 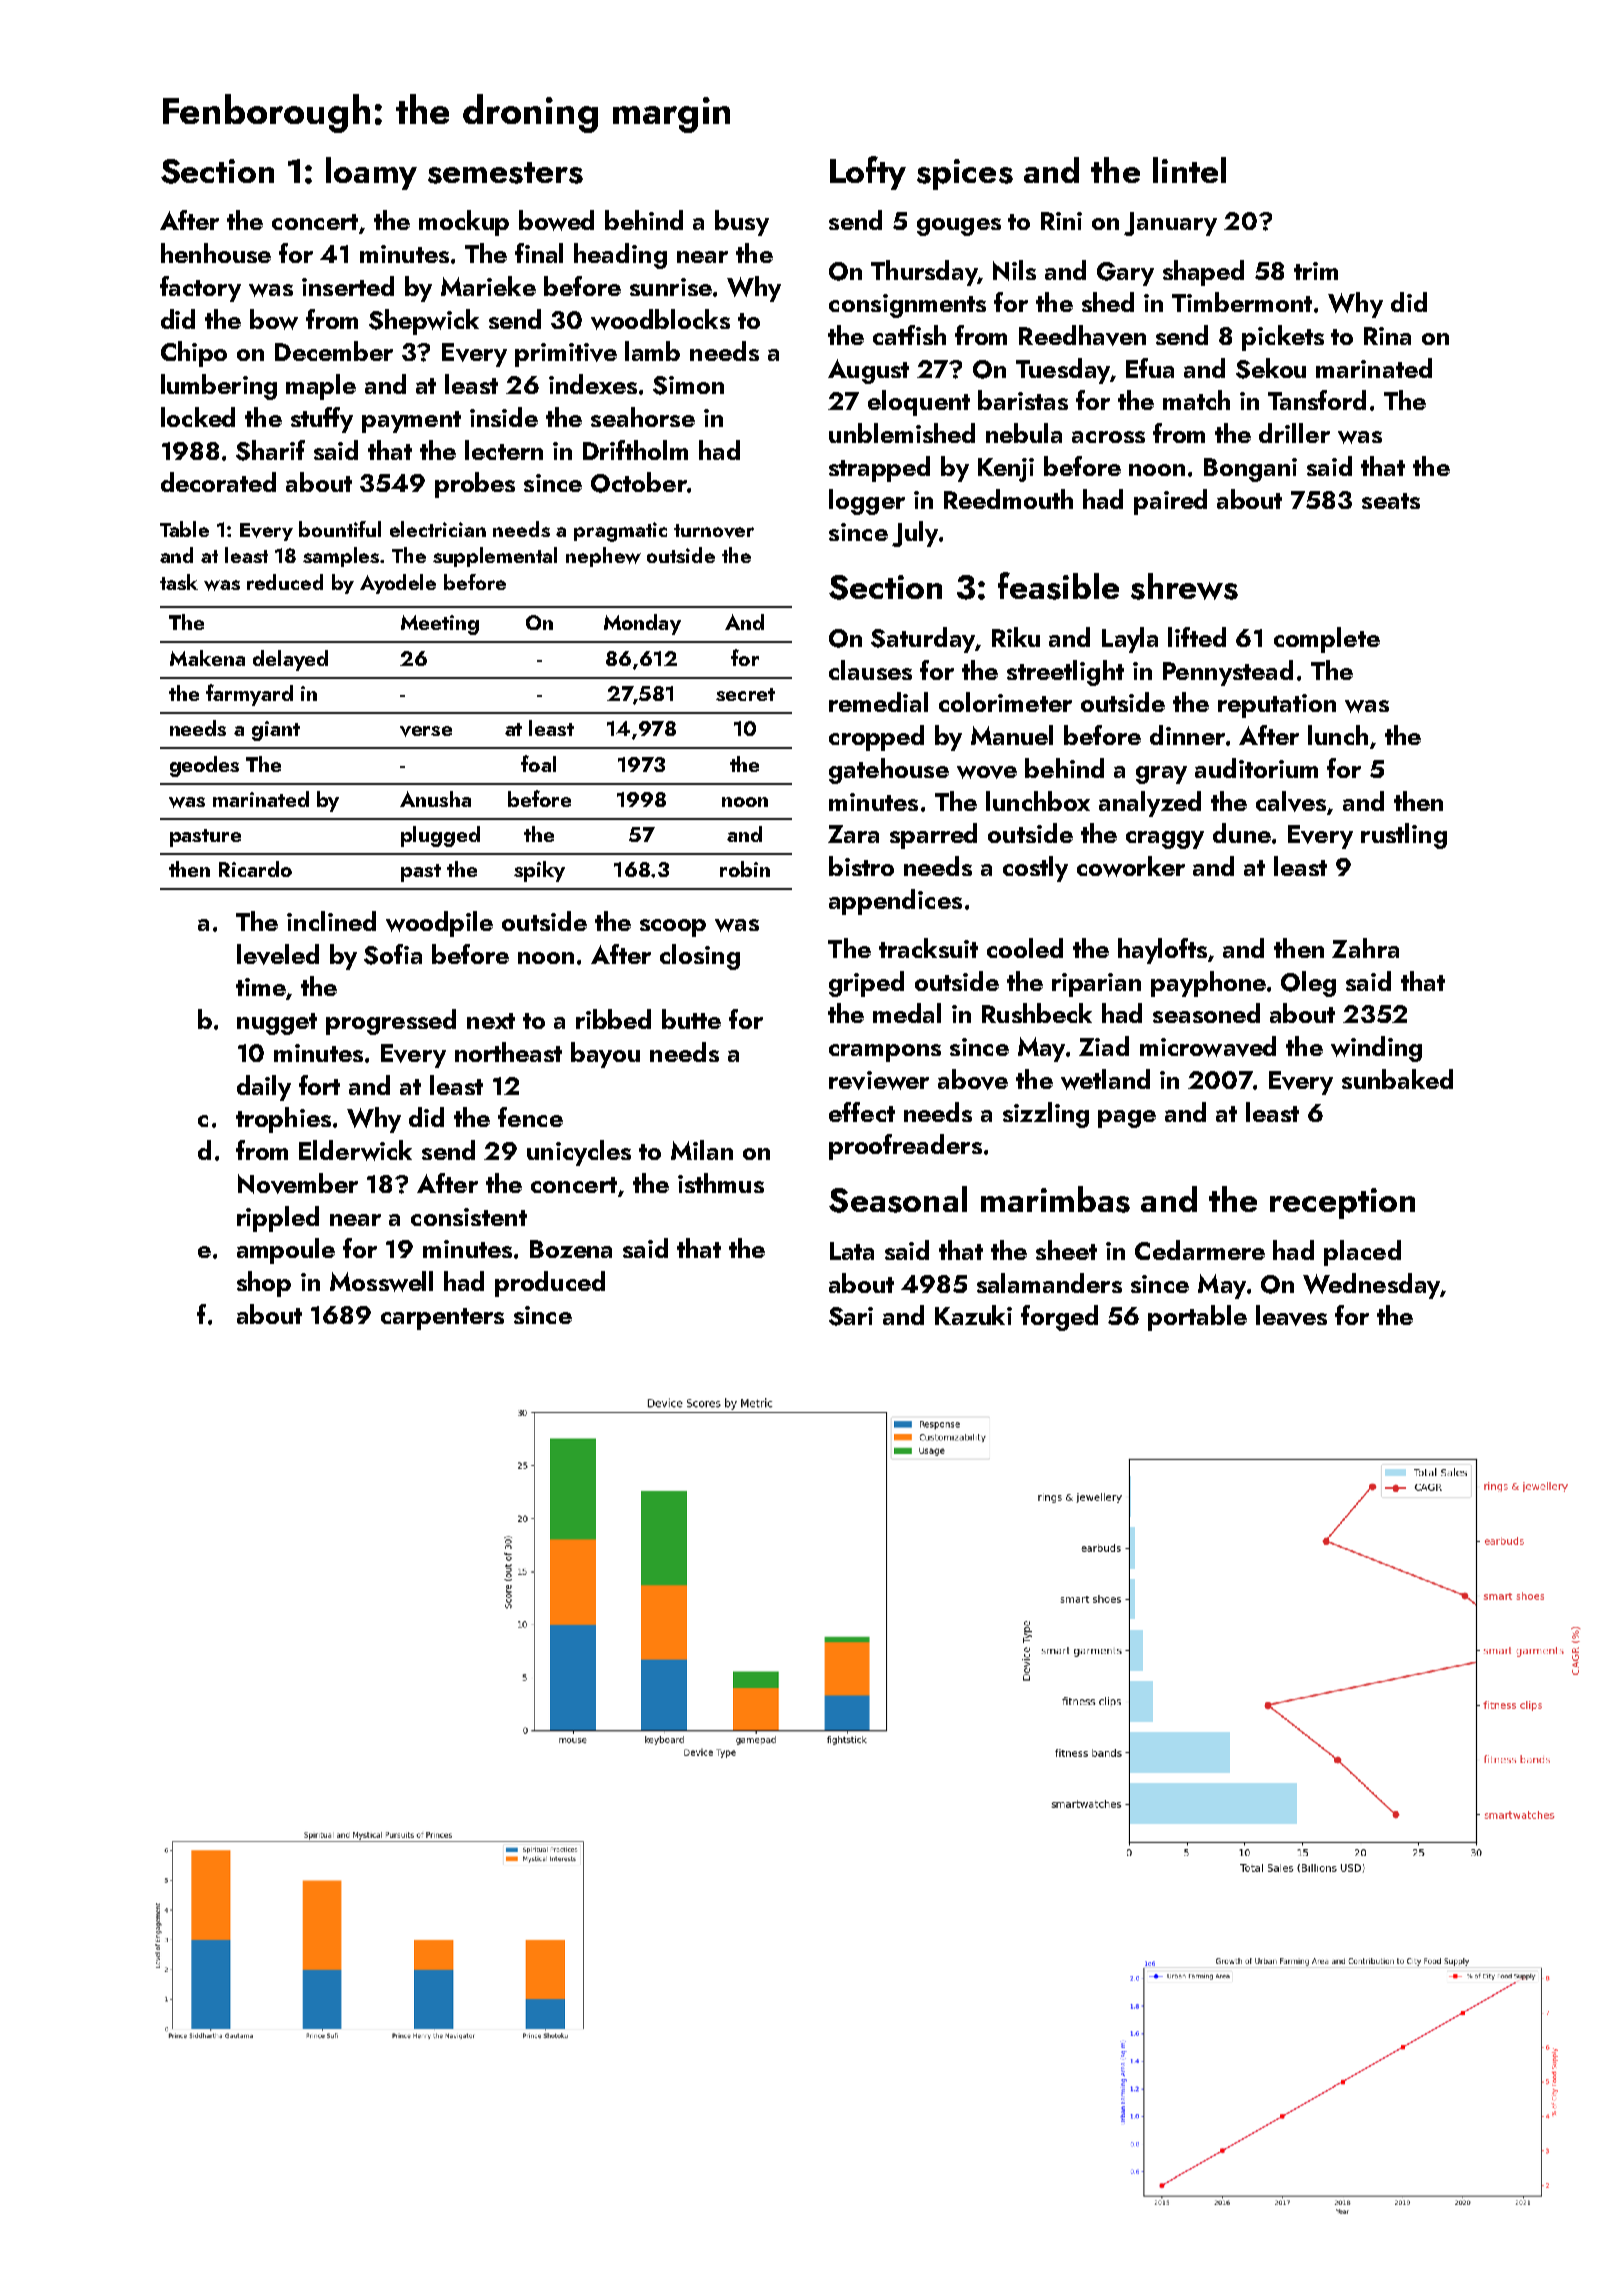 What do you see at coordinates (1365, 948) in the page?
I see `Zahra` at bounding box center [1365, 948].
